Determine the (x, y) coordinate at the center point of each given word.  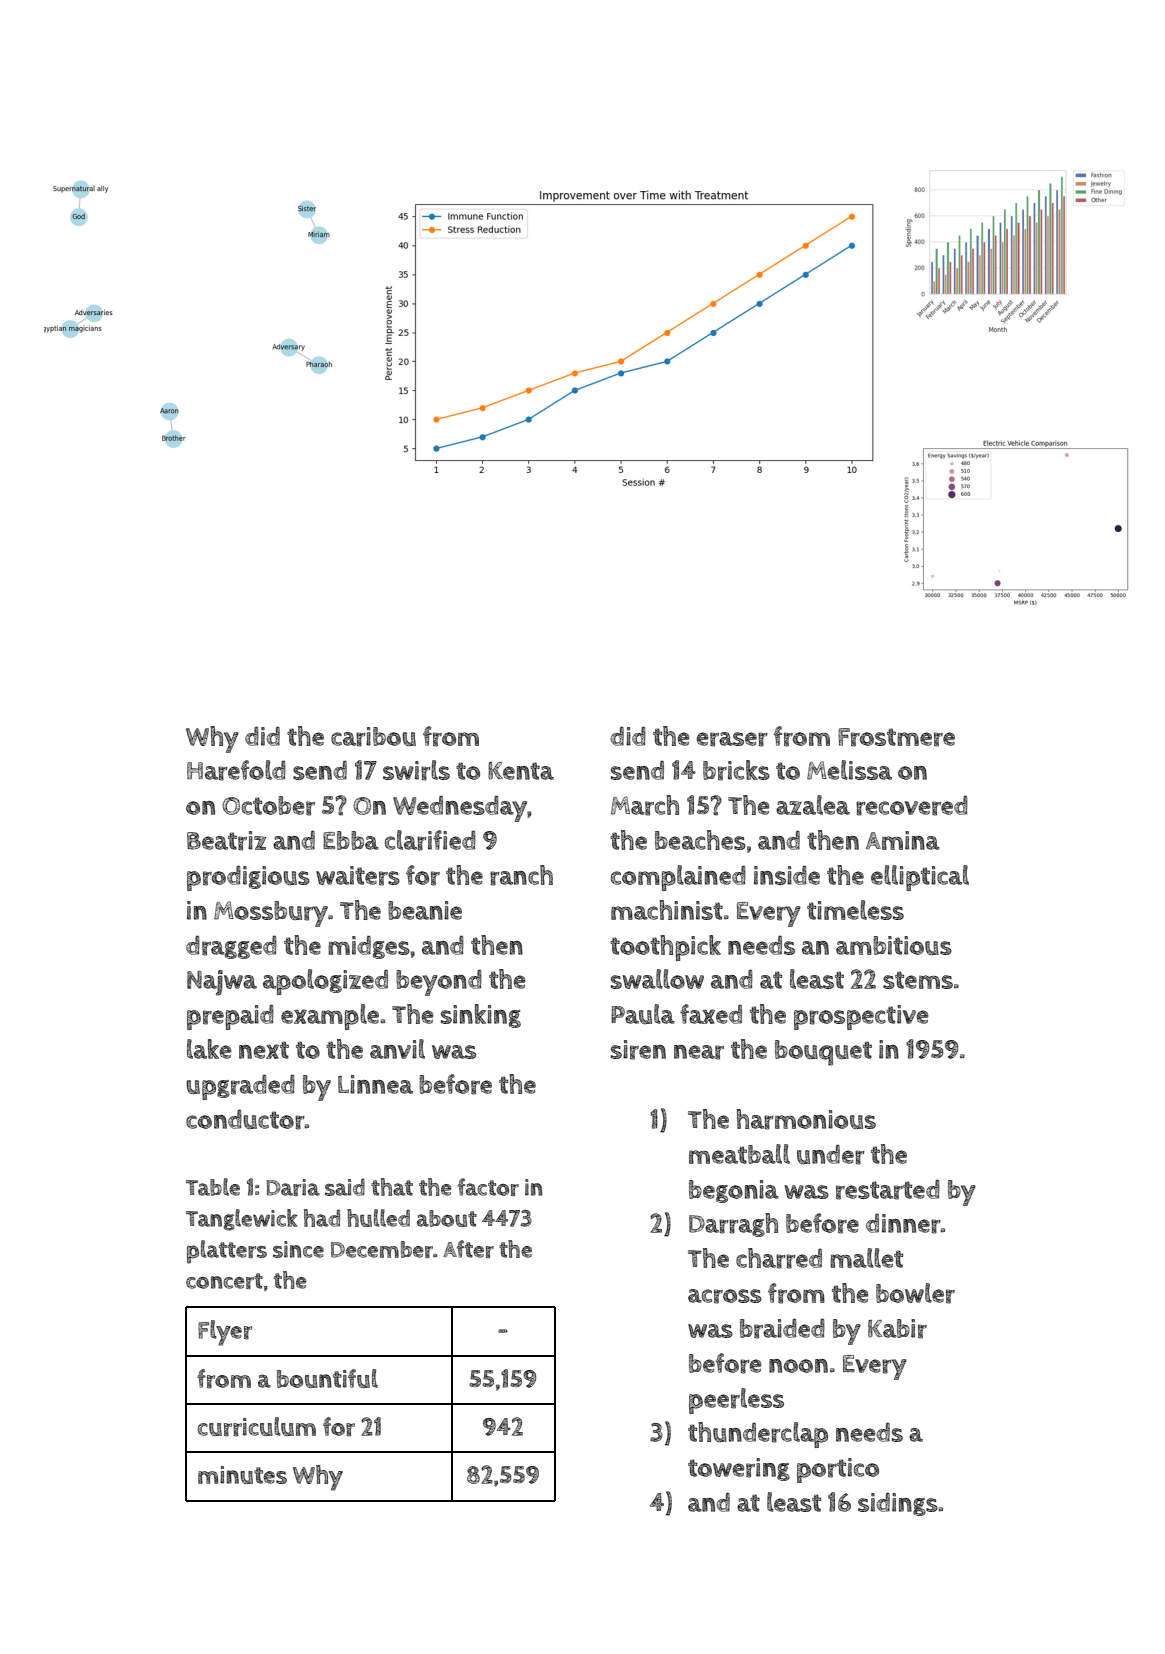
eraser (732, 739)
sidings (898, 1504)
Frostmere (896, 737)
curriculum (257, 1427)
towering (739, 1469)
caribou (373, 737)
